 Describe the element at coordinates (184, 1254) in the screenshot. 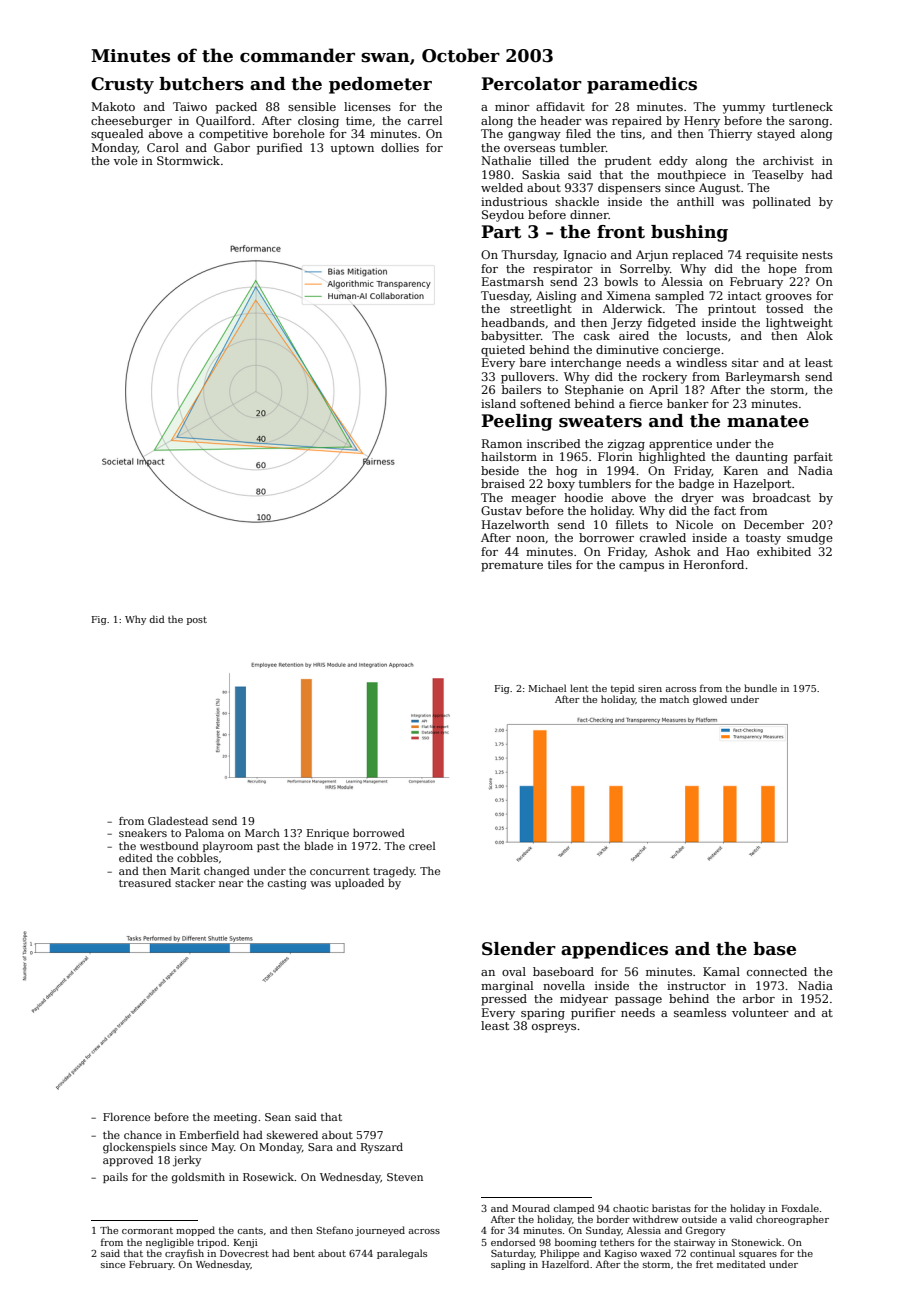

I see `crayfish` at that location.
